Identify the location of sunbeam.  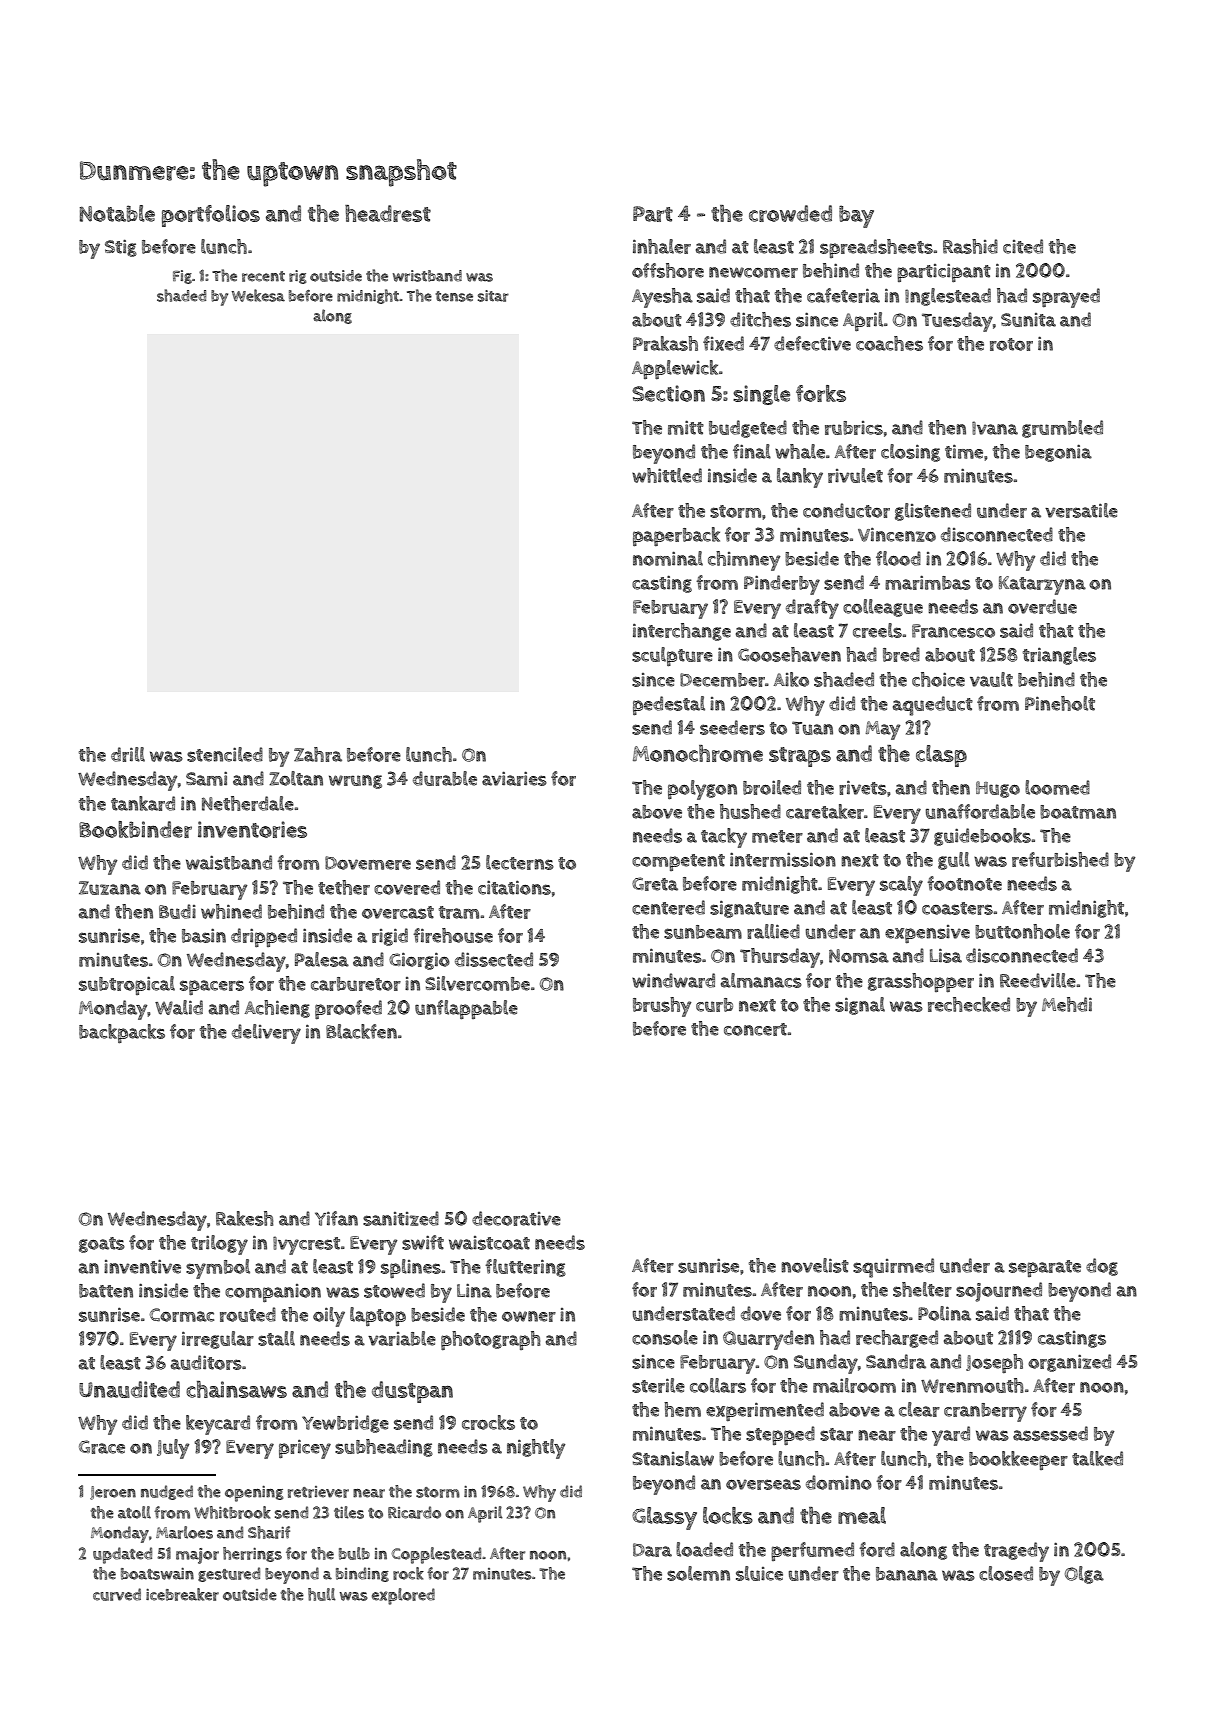
(703, 932).
